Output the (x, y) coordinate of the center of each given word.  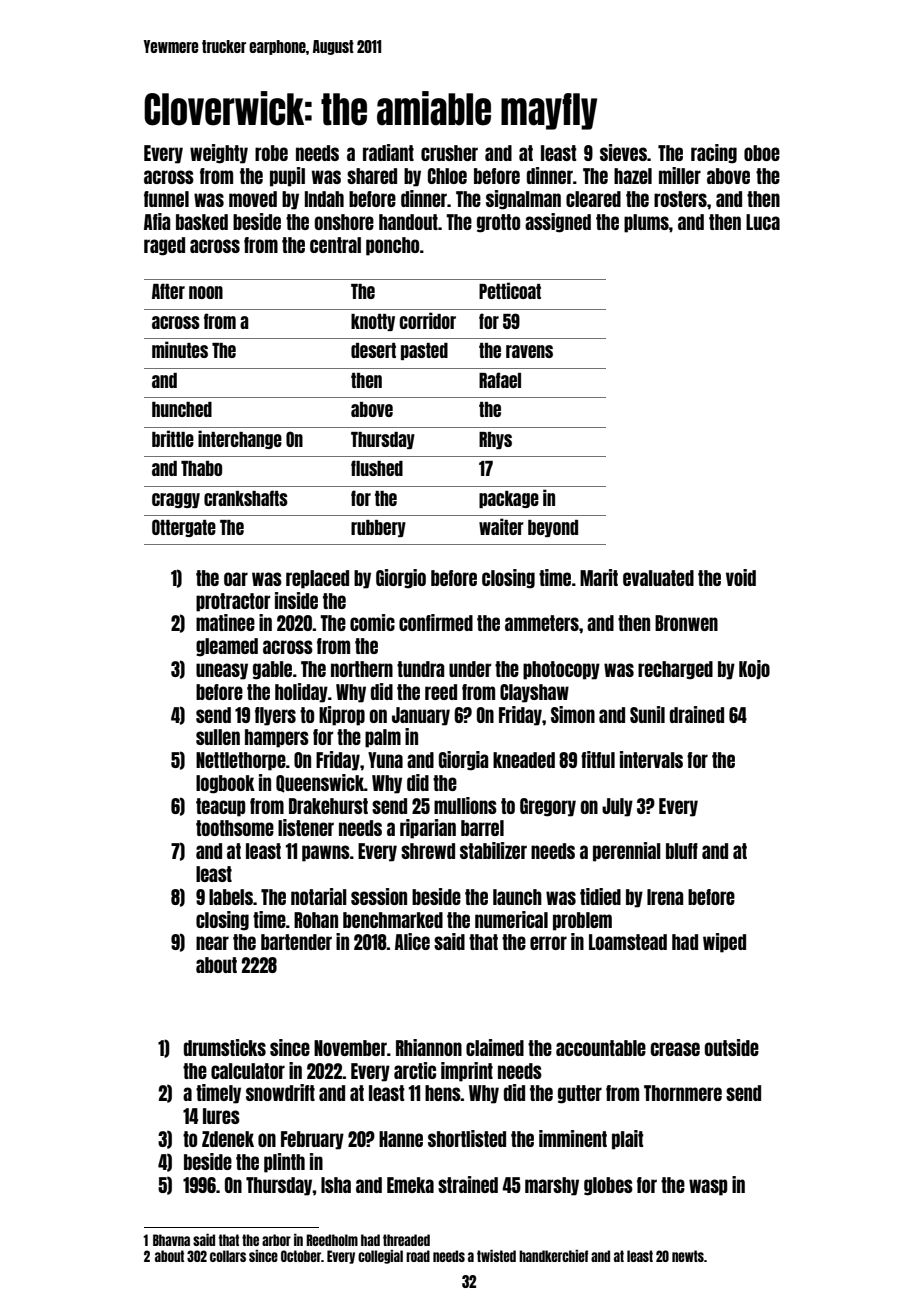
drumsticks (225, 1047)
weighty (219, 154)
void (741, 577)
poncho (392, 246)
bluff (682, 851)
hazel (633, 176)
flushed (377, 468)
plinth (284, 1163)
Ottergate (184, 528)
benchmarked (393, 920)
